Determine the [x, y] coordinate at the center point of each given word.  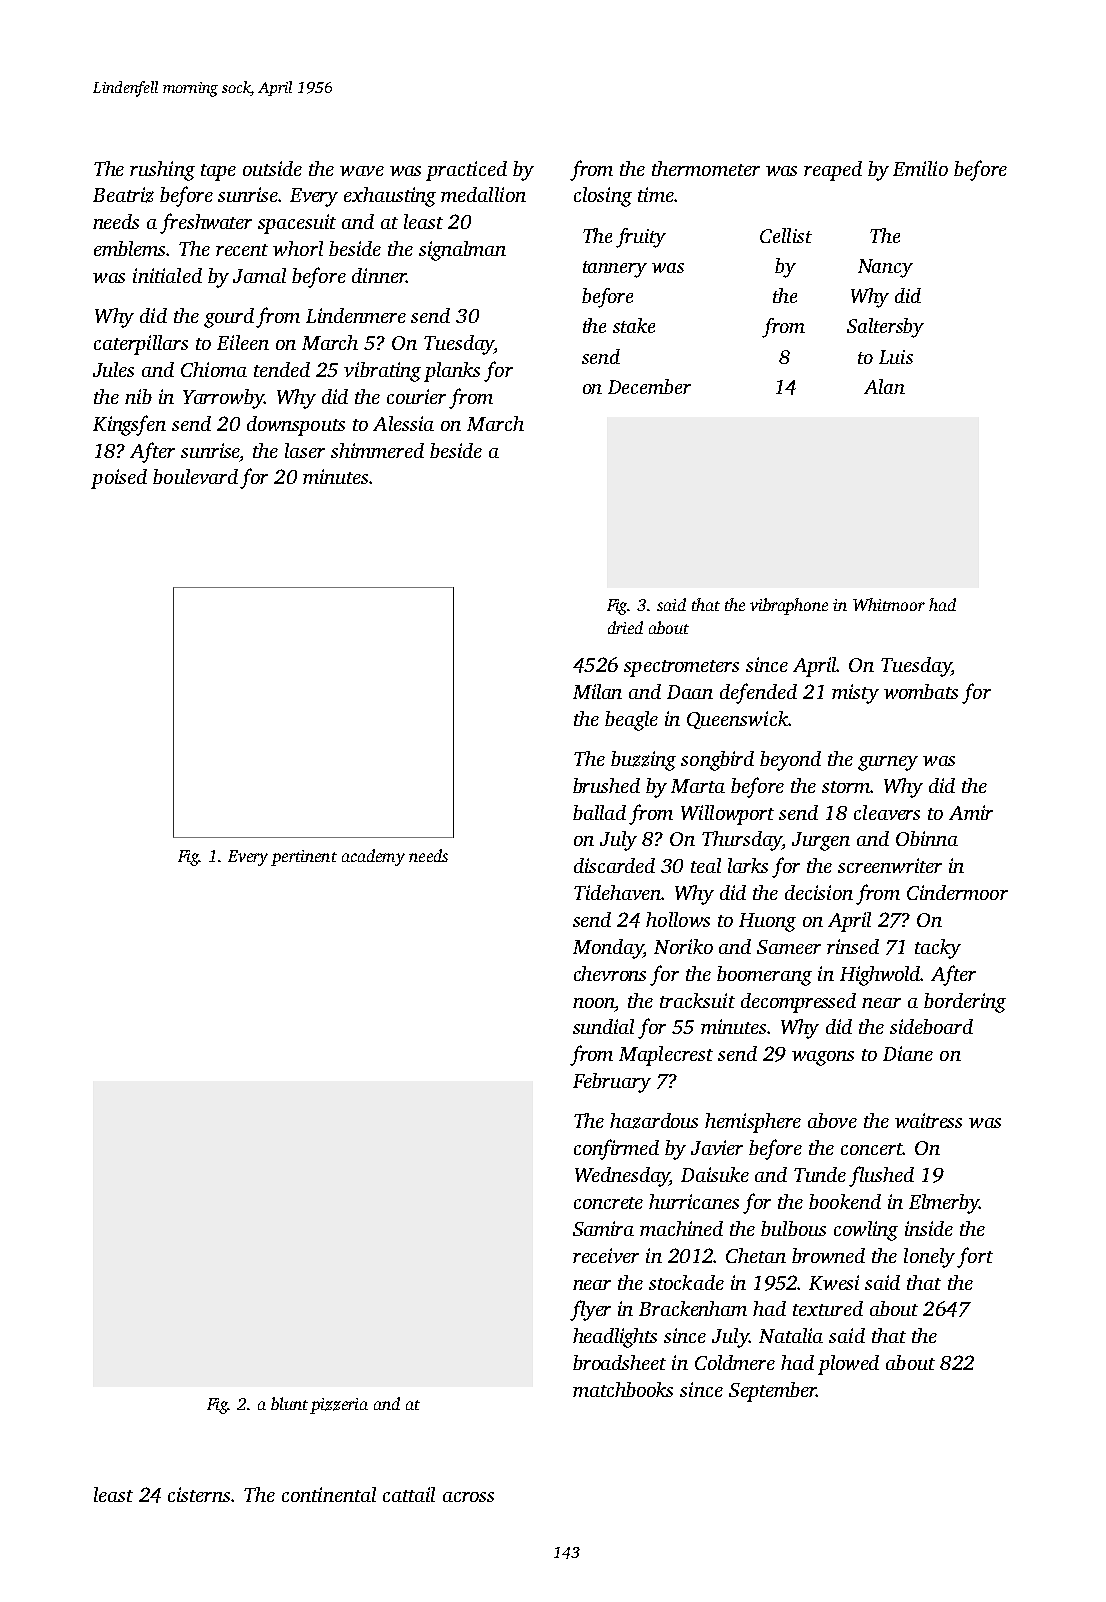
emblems [130, 248]
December [649, 386]
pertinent [304, 858]
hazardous [654, 1121]
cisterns [199, 1494]
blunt [289, 1403]
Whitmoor [889, 604]
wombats [921, 691]
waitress [928, 1120]
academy [373, 857]
